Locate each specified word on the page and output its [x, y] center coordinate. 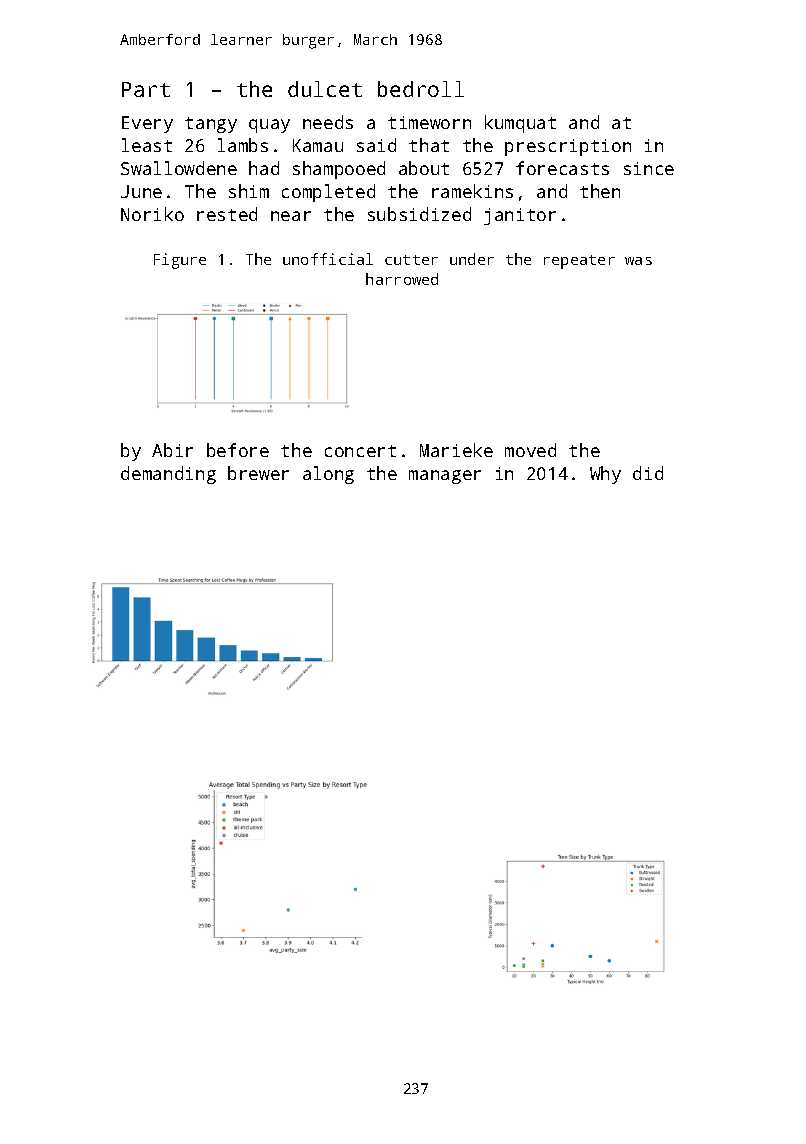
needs [328, 122]
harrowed [402, 279]
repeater [579, 262]
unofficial [328, 259]
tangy [211, 125]
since [649, 168]
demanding [168, 475]
